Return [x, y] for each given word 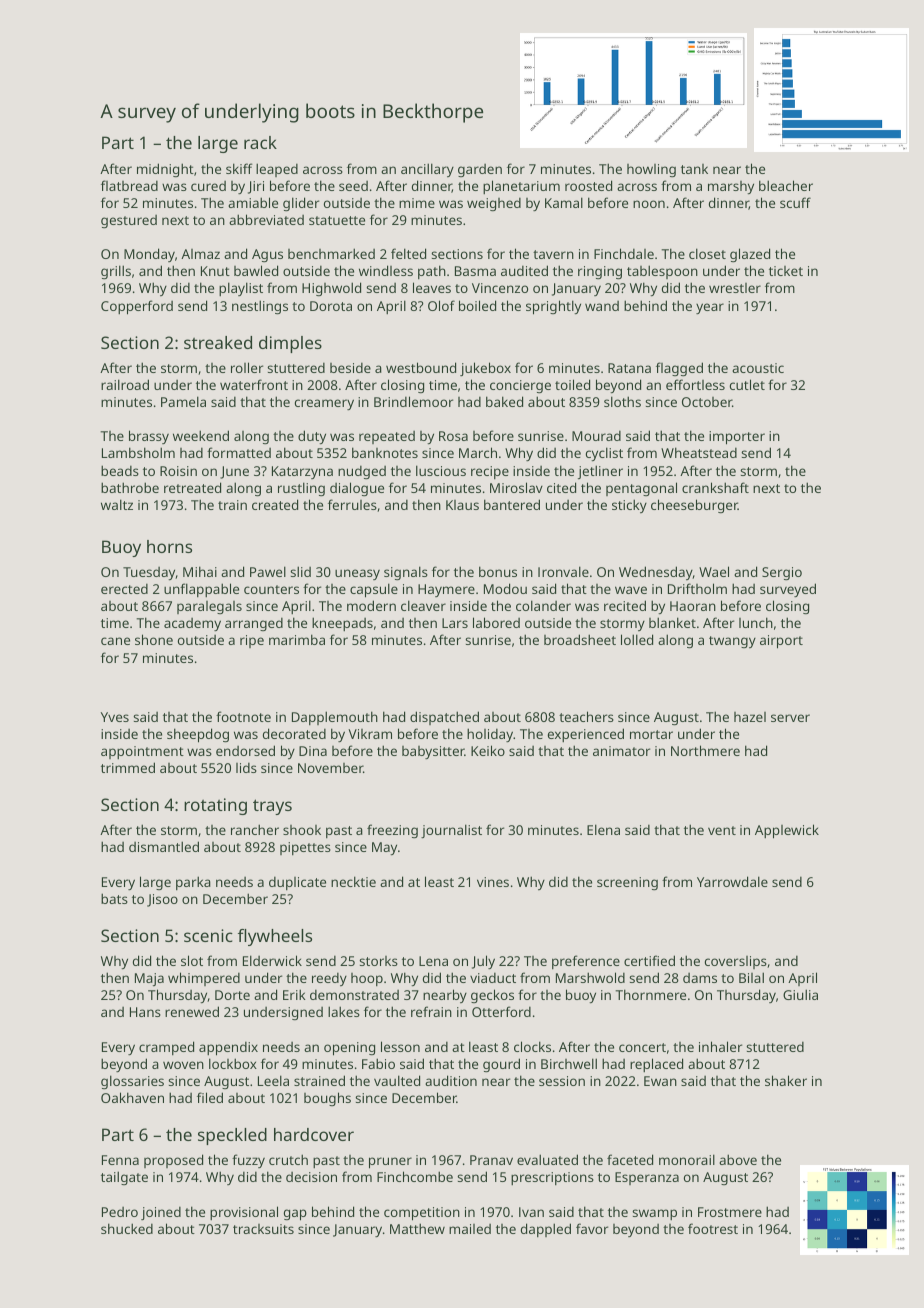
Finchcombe [415, 1176]
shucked [127, 1228]
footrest [713, 1228]
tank [694, 169]
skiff [239, 168]
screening [627, 883]
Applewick [787, 831]
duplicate [297, 883]
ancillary [427, 170]
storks [378, 961]
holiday [490, 735]
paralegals [209, 607]
